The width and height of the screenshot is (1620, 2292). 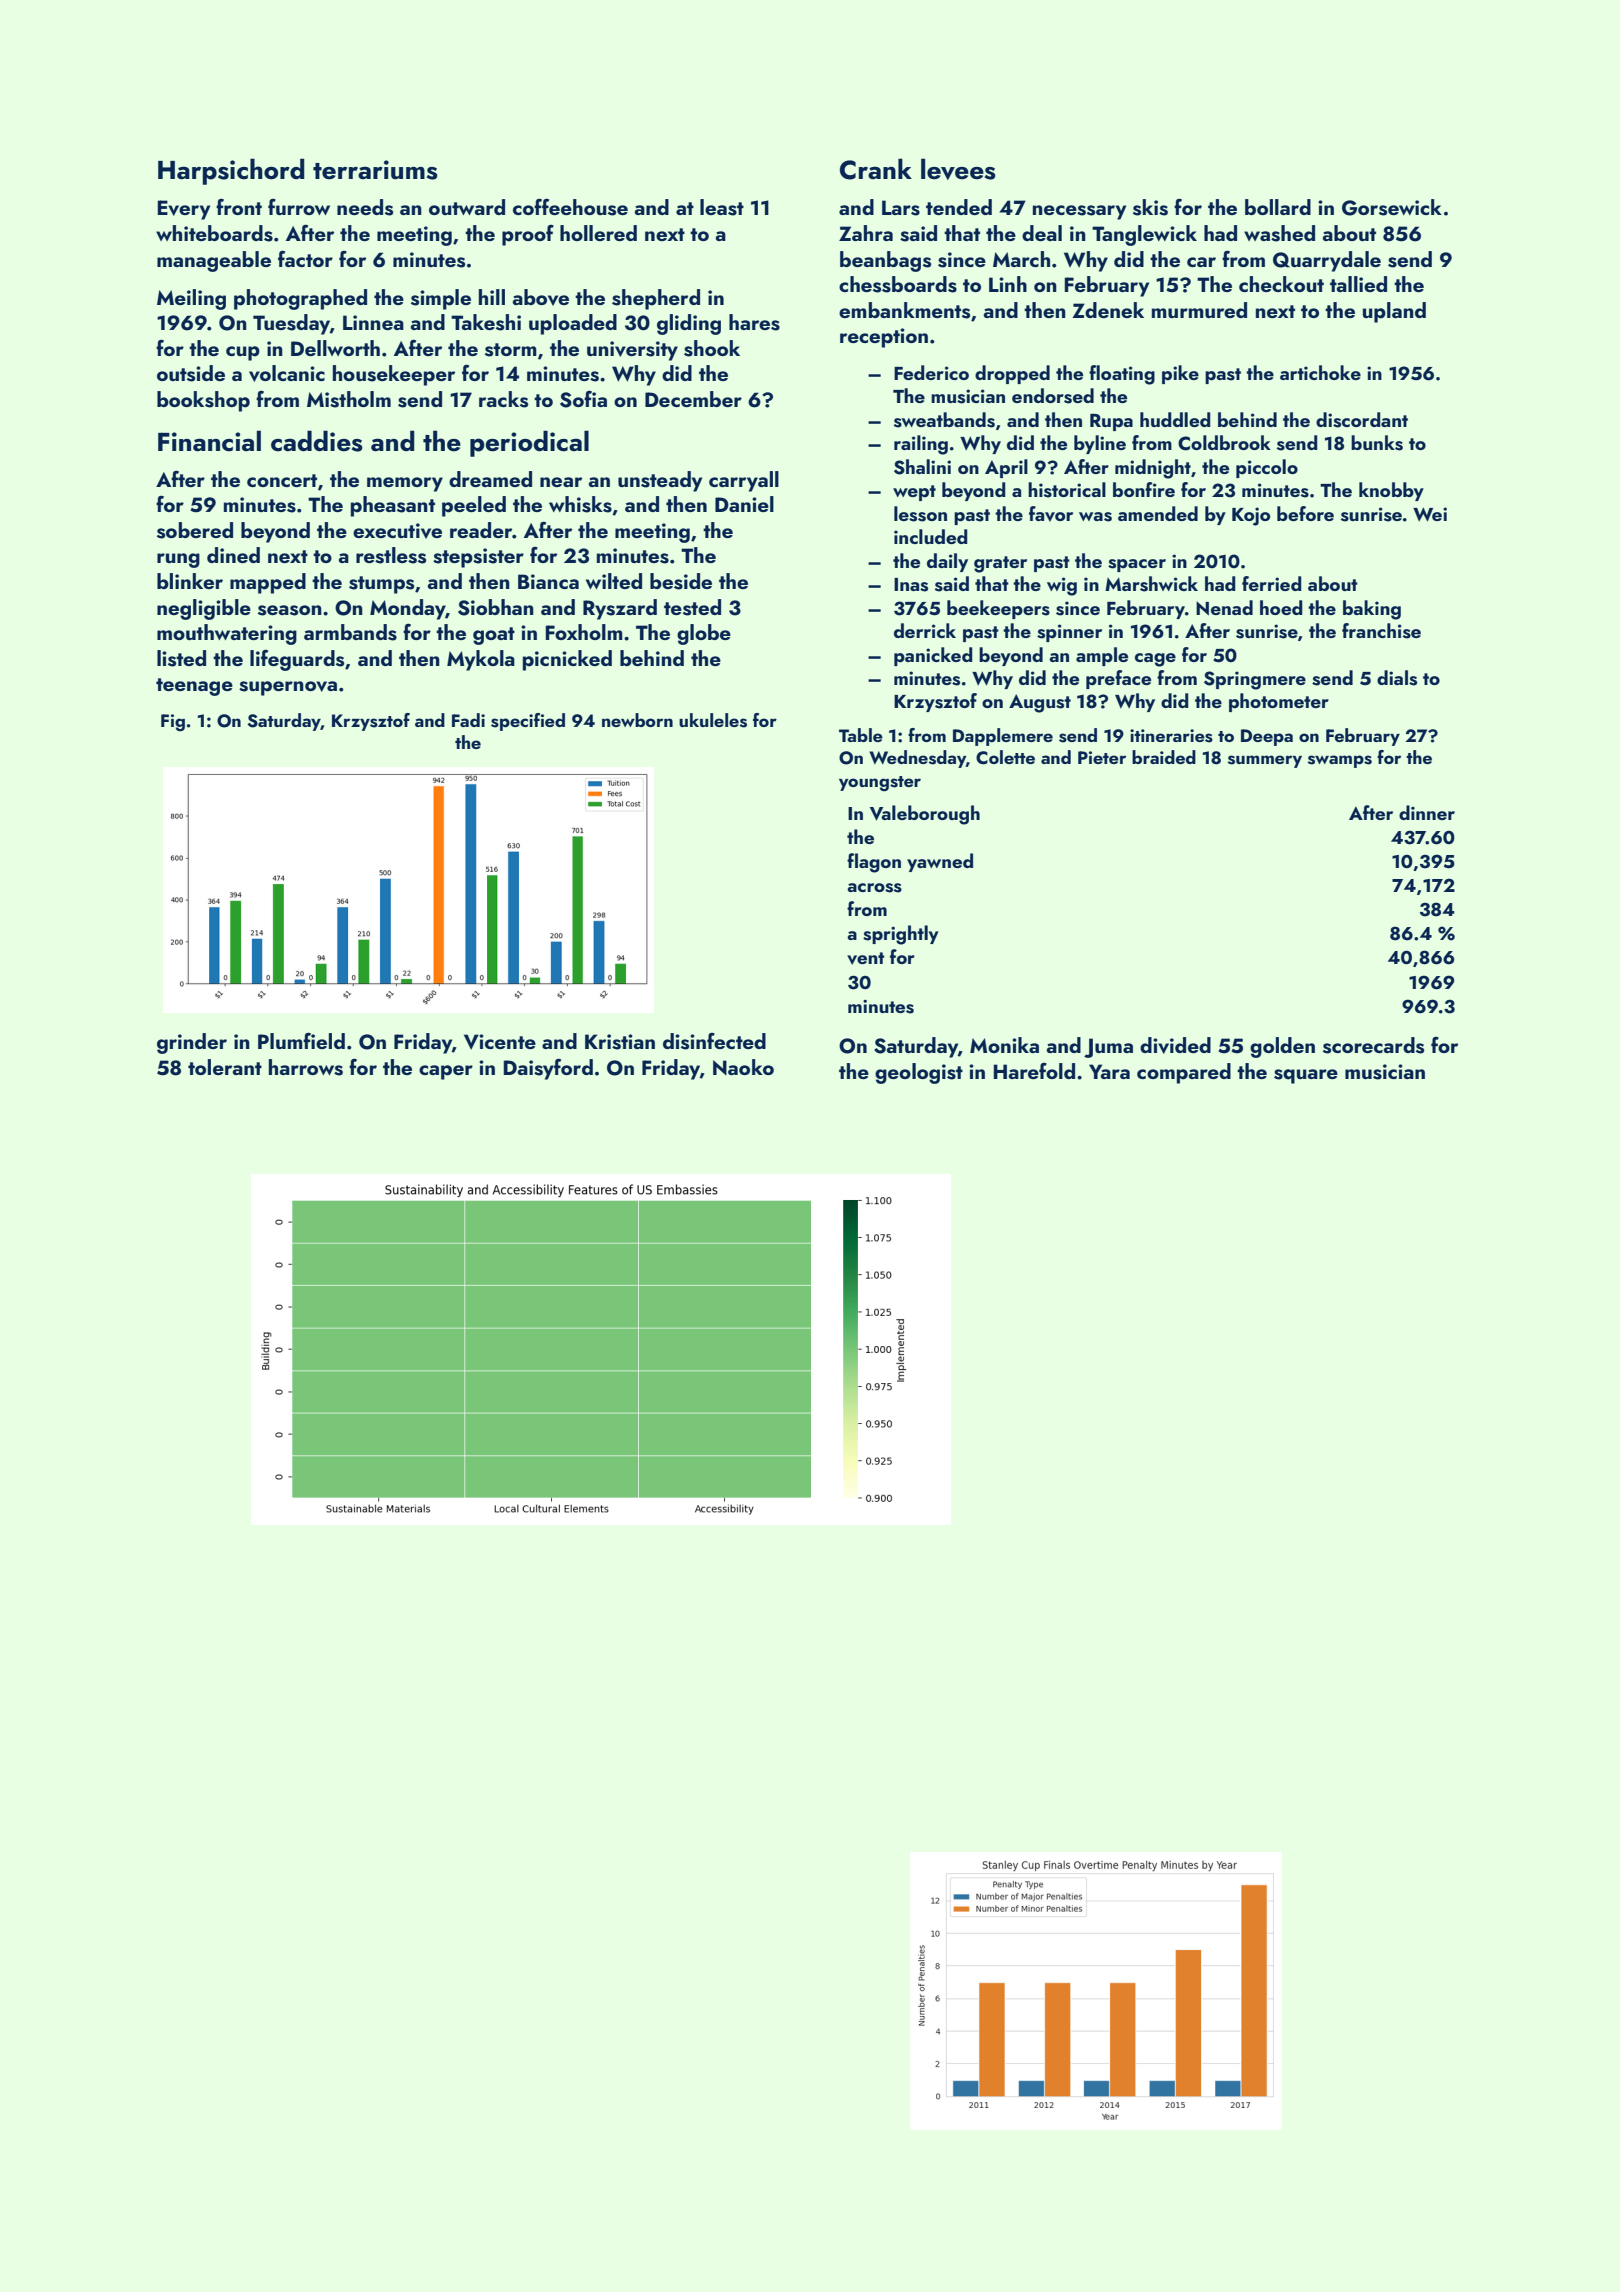 I want to click on Vicente, so click(x=500, y=1042).
